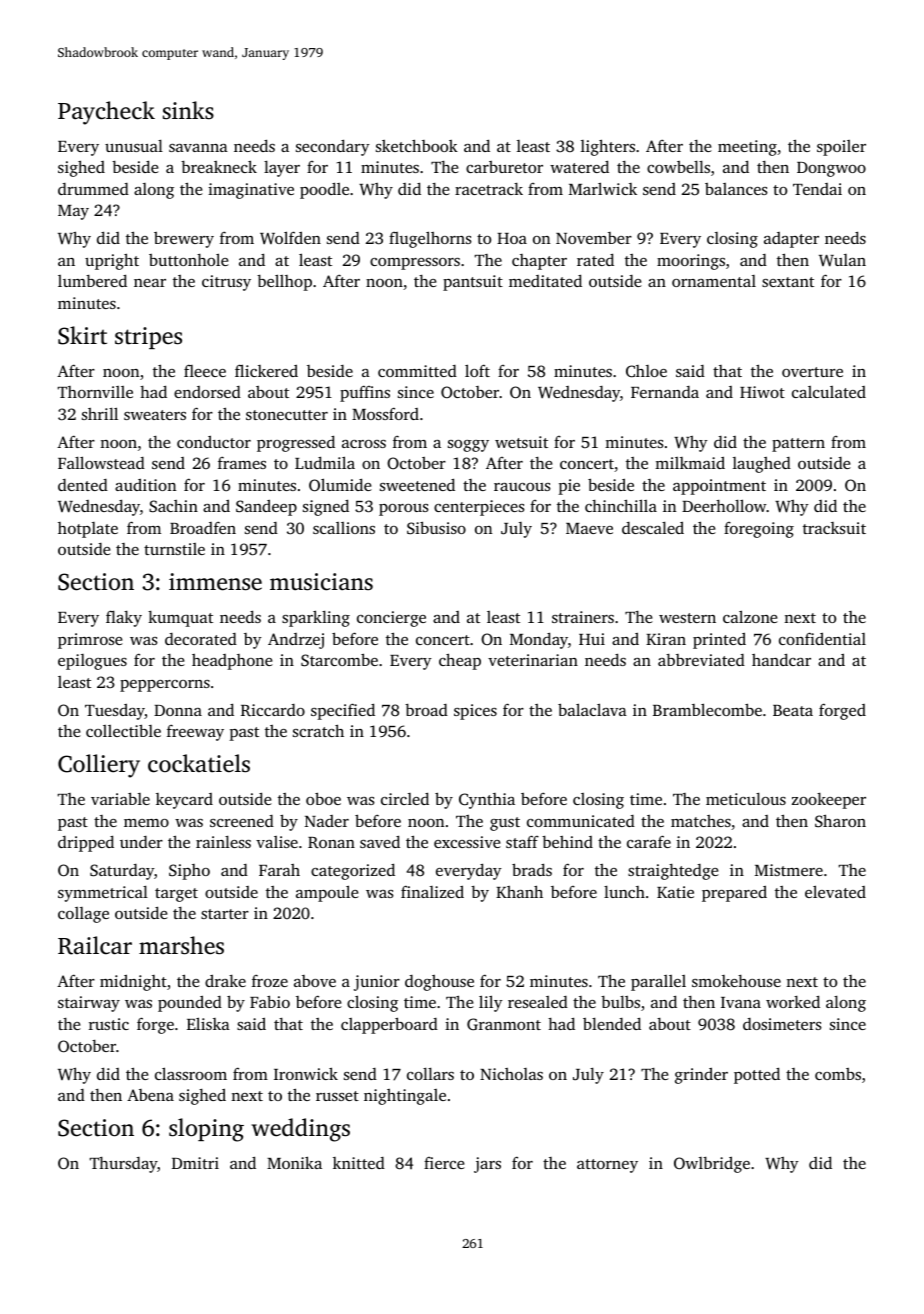 The image size is (924, 1314). What do you see at coordinates (608, 147) in the screenshot?
I see `lighters` at bounding box center [608, 147].
